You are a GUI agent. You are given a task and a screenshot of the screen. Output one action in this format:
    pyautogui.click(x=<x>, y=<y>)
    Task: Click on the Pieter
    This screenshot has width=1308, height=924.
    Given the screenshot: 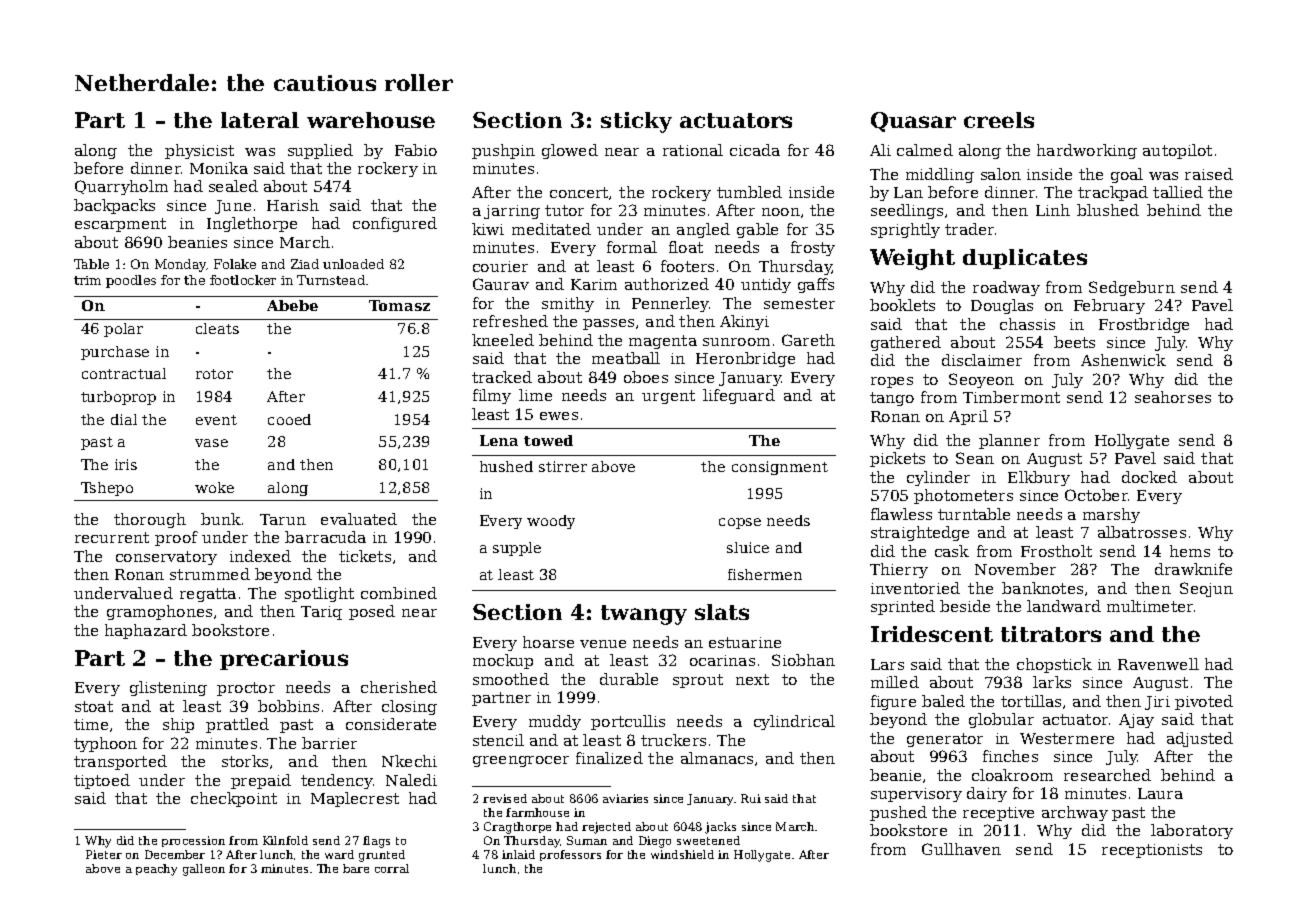 What is the action you would take?
    pyautogui.click(x=104, y=854)
